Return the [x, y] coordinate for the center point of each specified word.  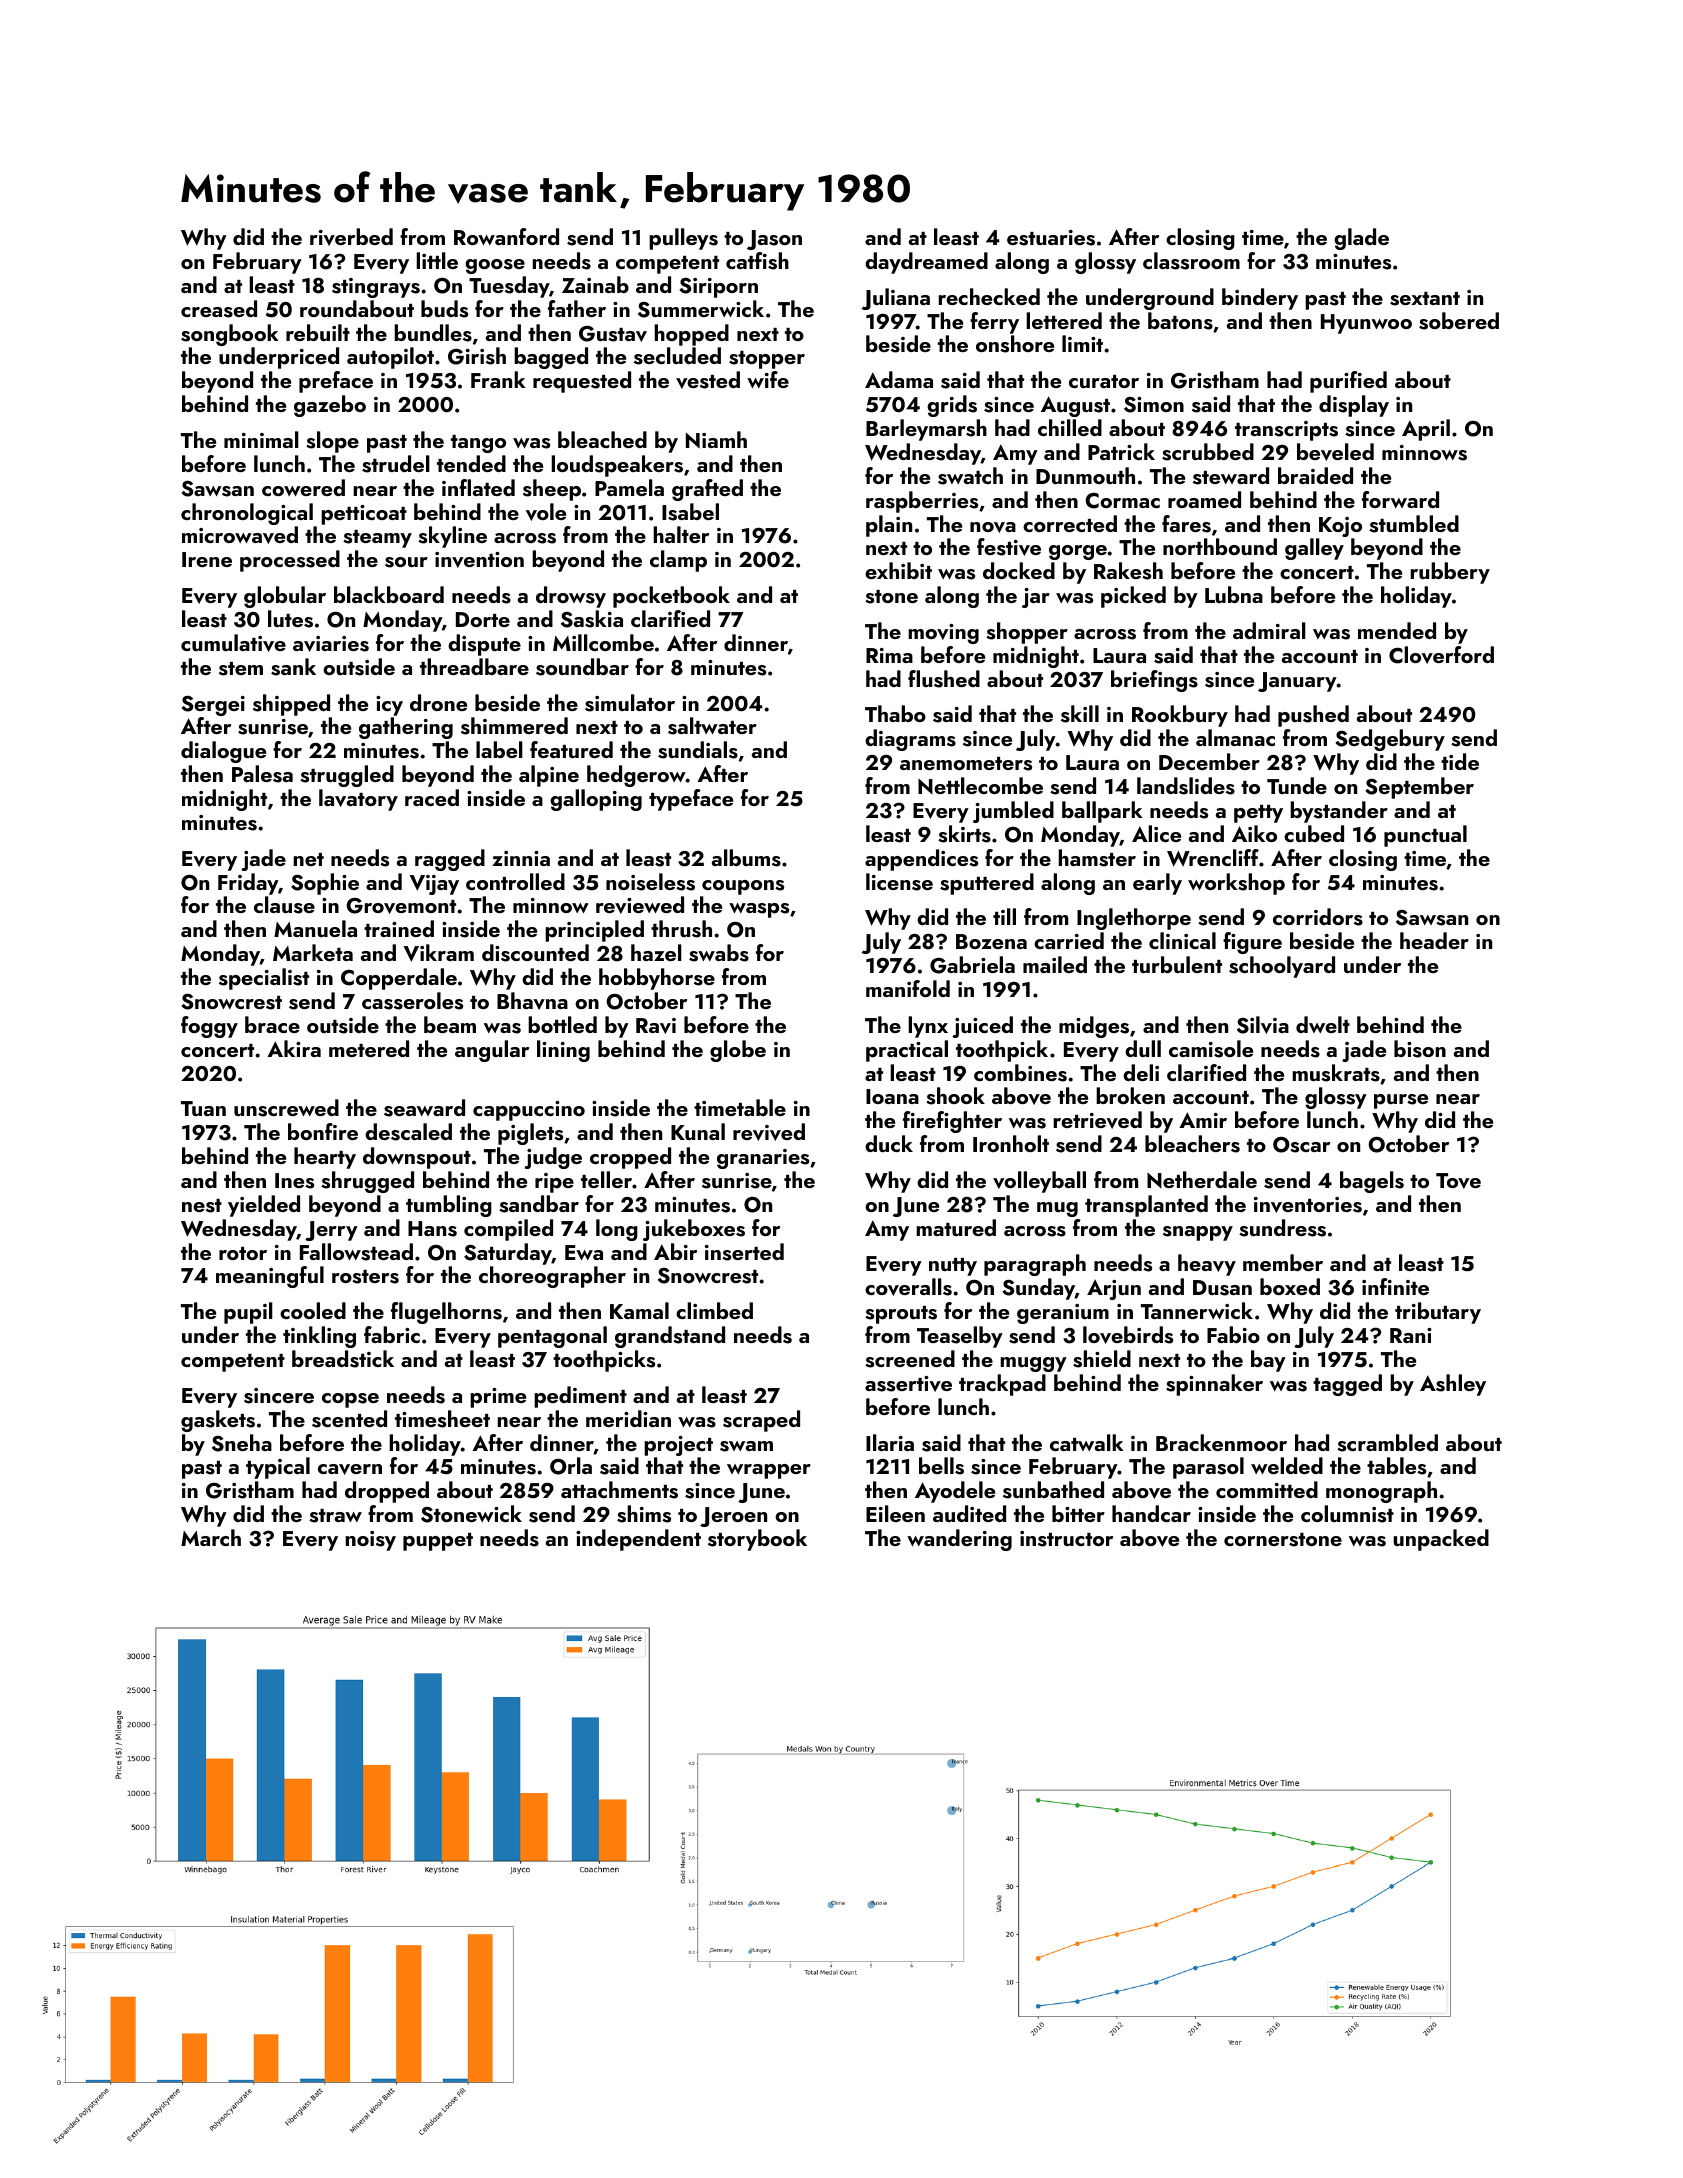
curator [1104, 381]
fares [1186, 524]
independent [638, 1540]
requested [582, 382]
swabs [719, 953]
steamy [377, 539]
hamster [1097, 858]
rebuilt [318, 332]
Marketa [313, 952]
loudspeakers [617, 466]
